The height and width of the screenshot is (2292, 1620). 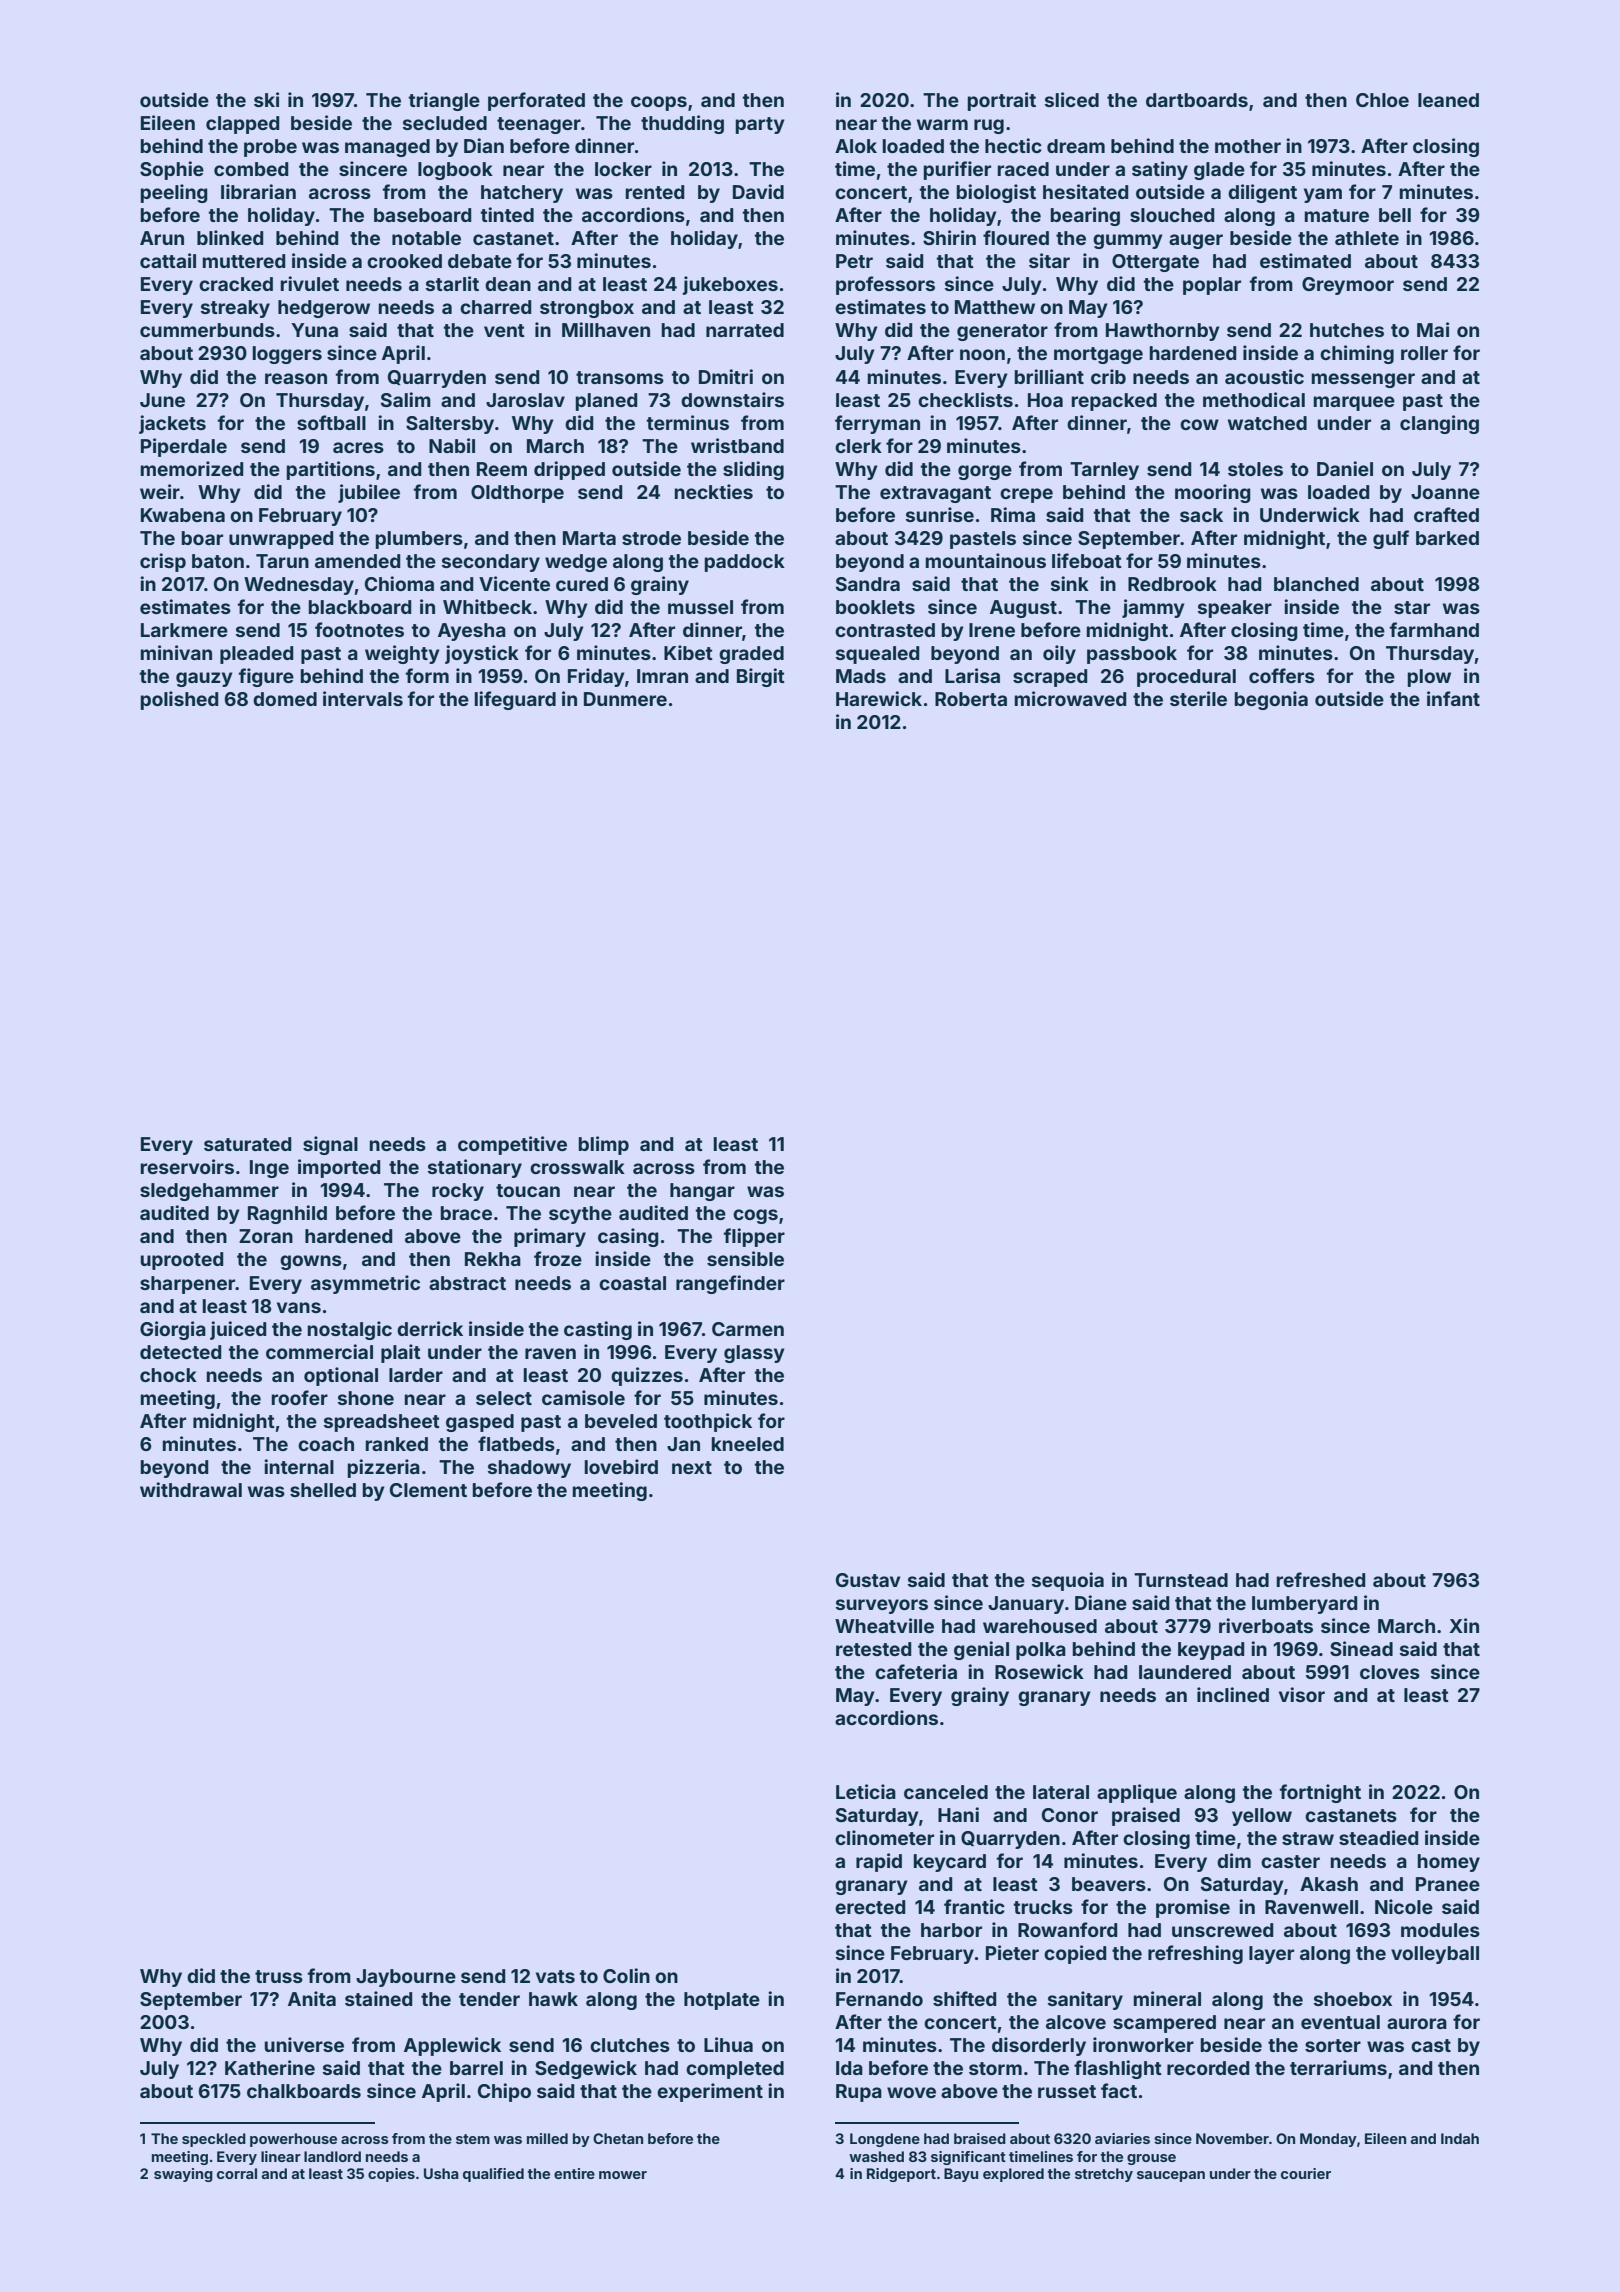 I want to click on spreadsheet, so click(x=382, y=1423).
